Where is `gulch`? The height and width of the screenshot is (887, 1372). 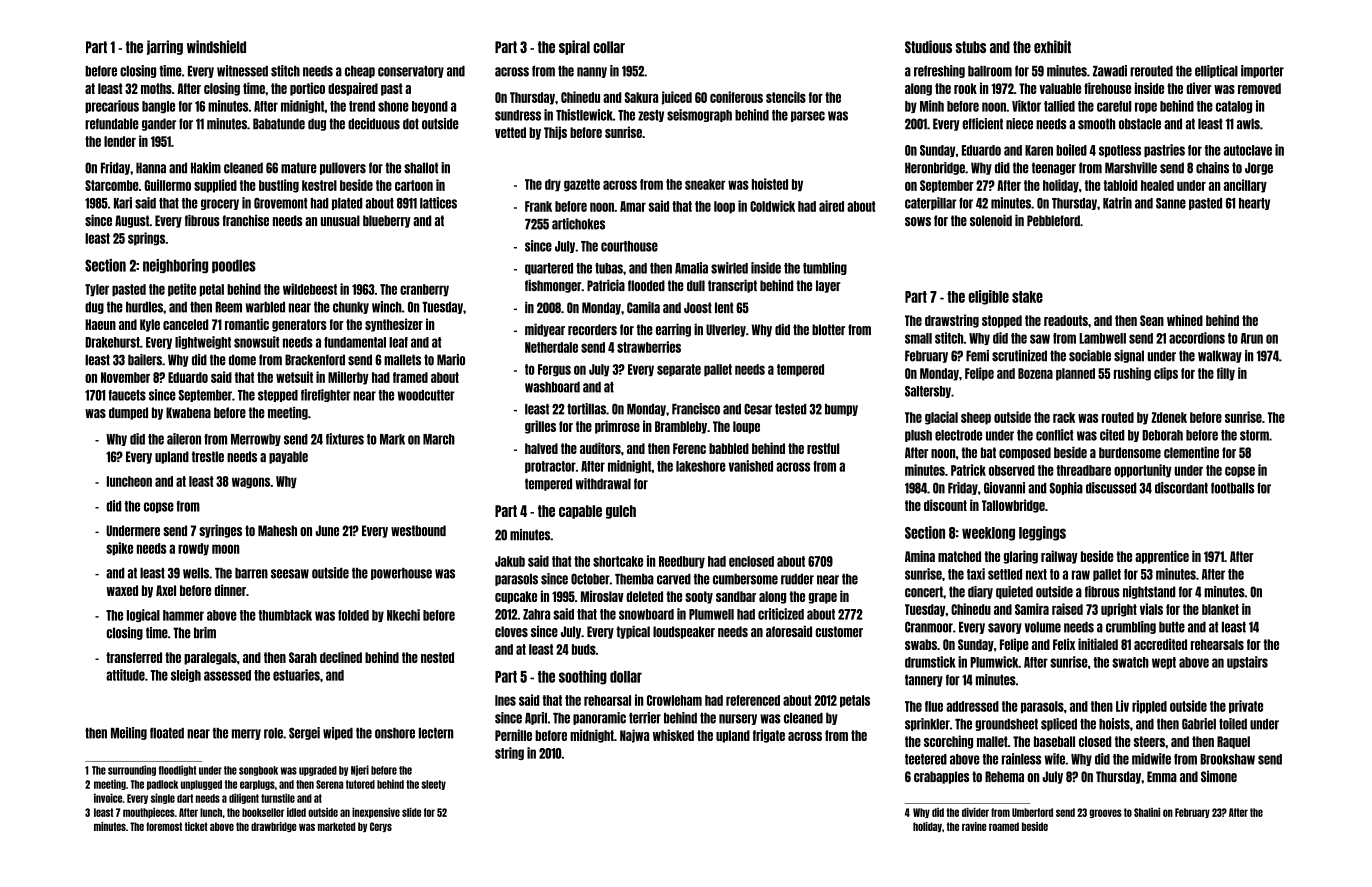 gulch is located at coordinates (621, 512).
